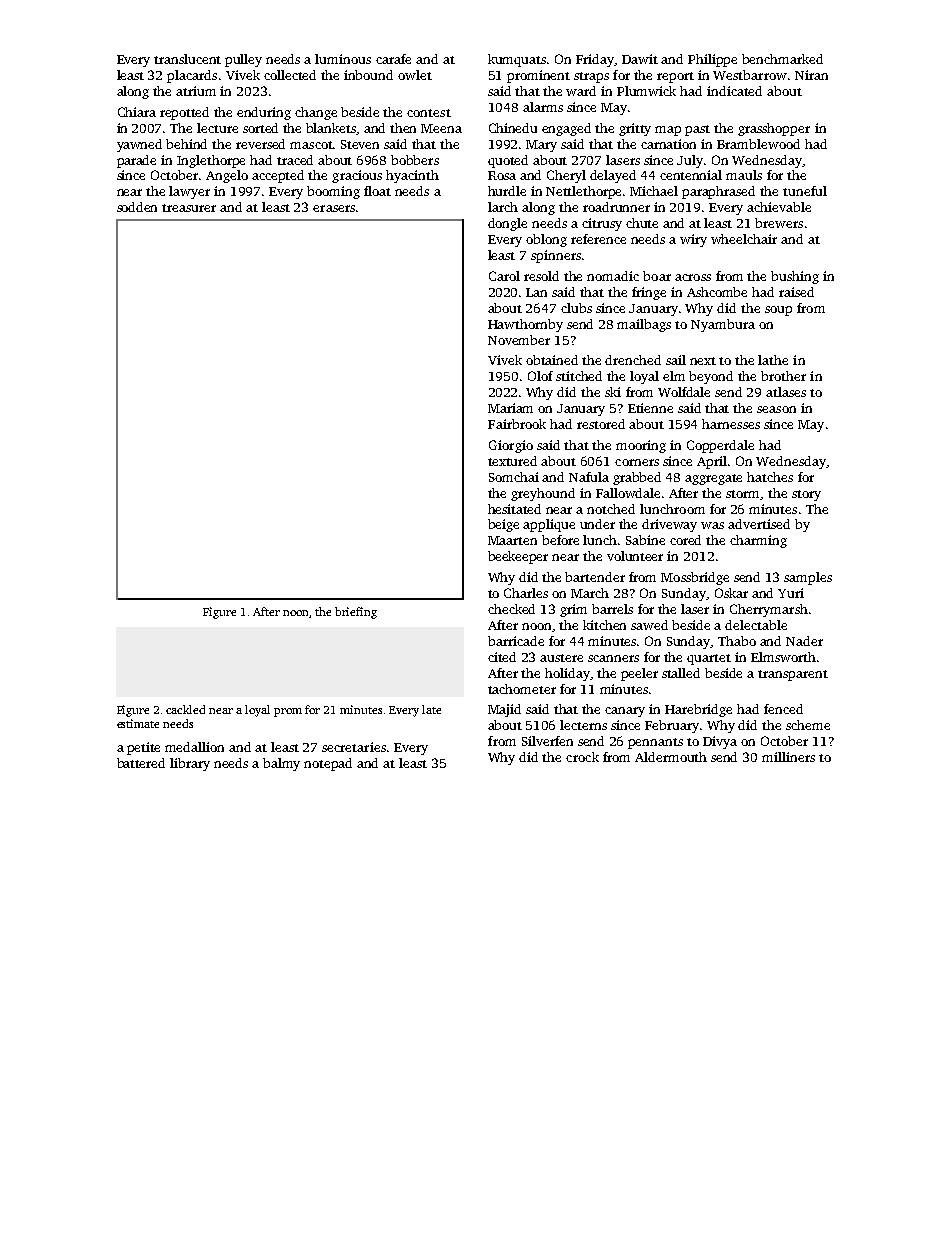 The width and height of the image is (952, 1233). I want to click on erasers, so click(334, 208).
